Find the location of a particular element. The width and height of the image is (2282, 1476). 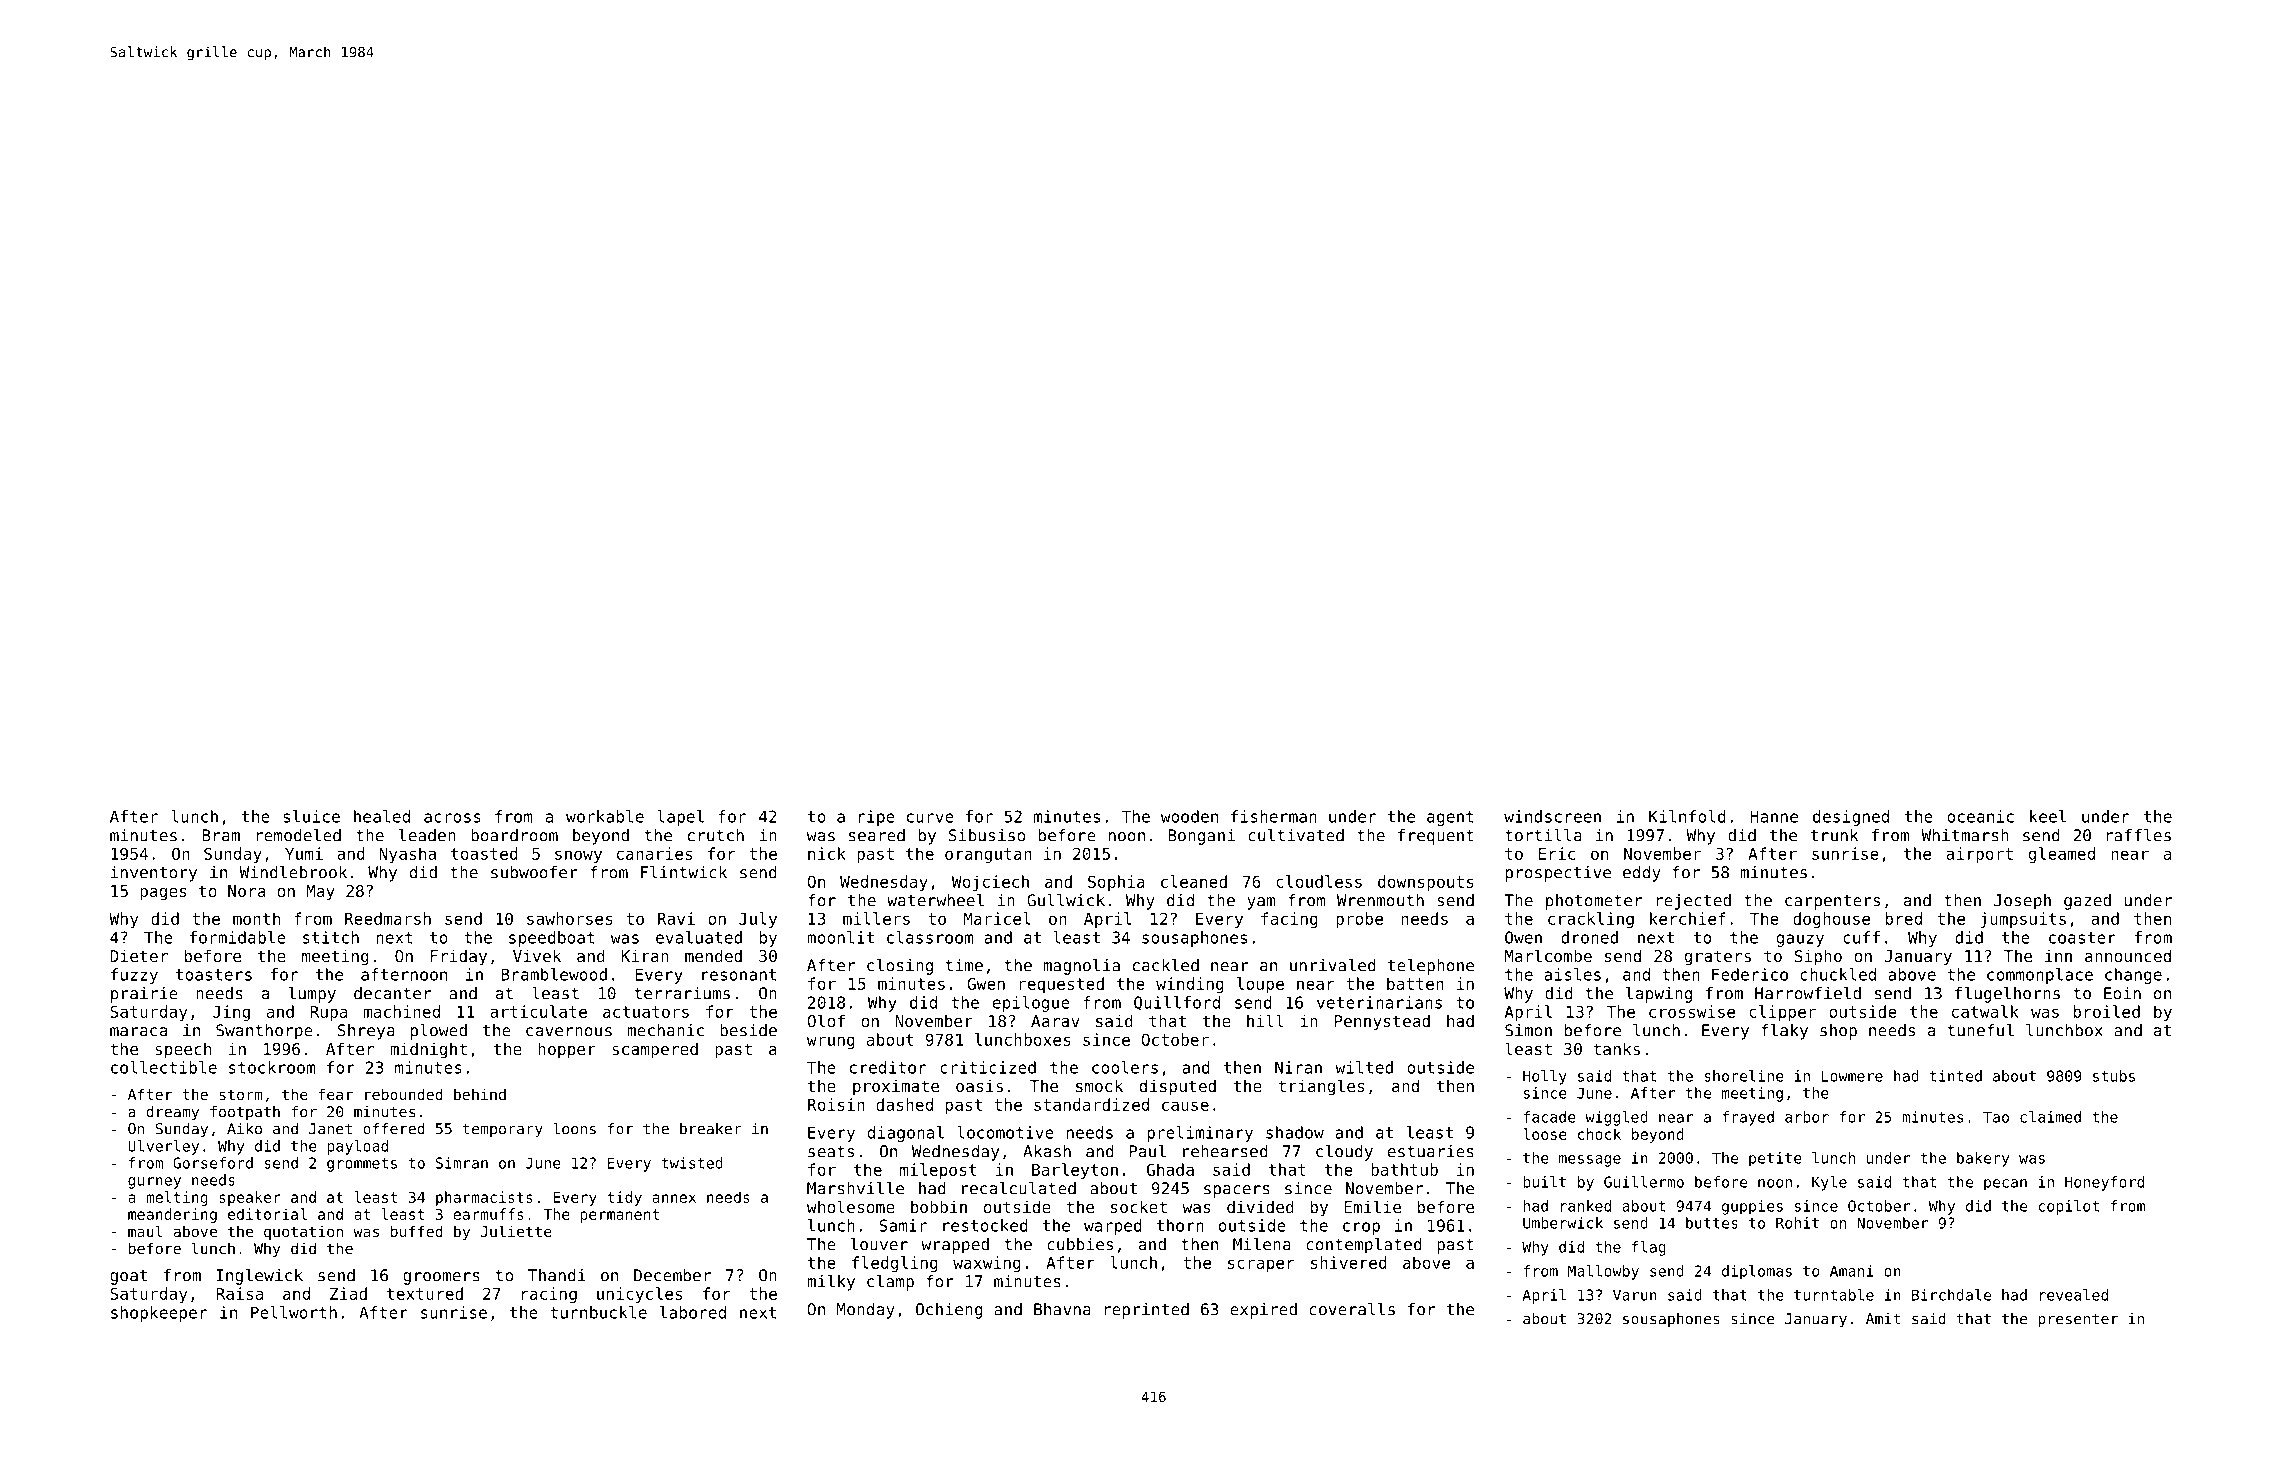

criticized is located at coordinates (988, 1067).
